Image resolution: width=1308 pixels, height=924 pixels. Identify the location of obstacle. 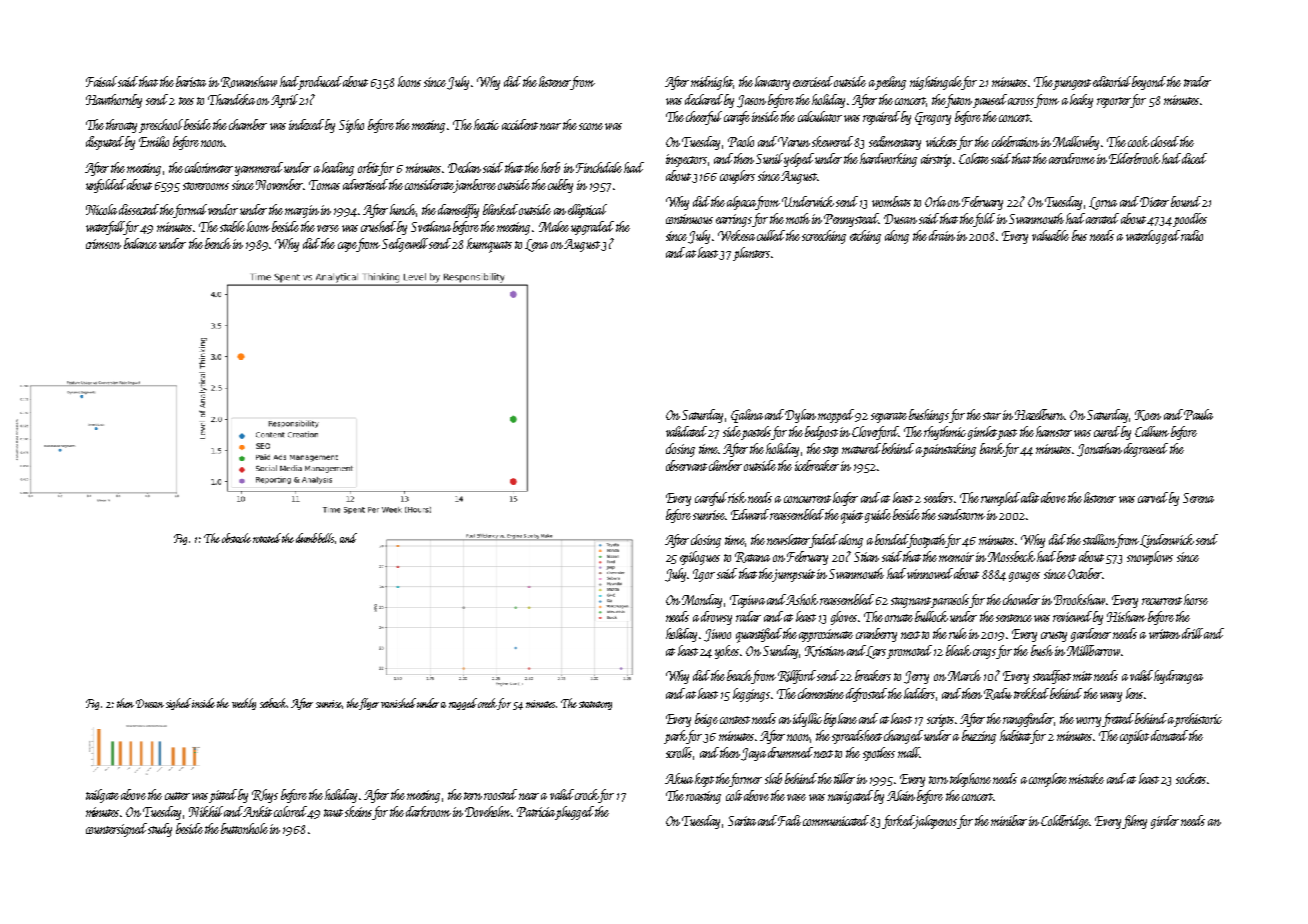
(236, 538).
